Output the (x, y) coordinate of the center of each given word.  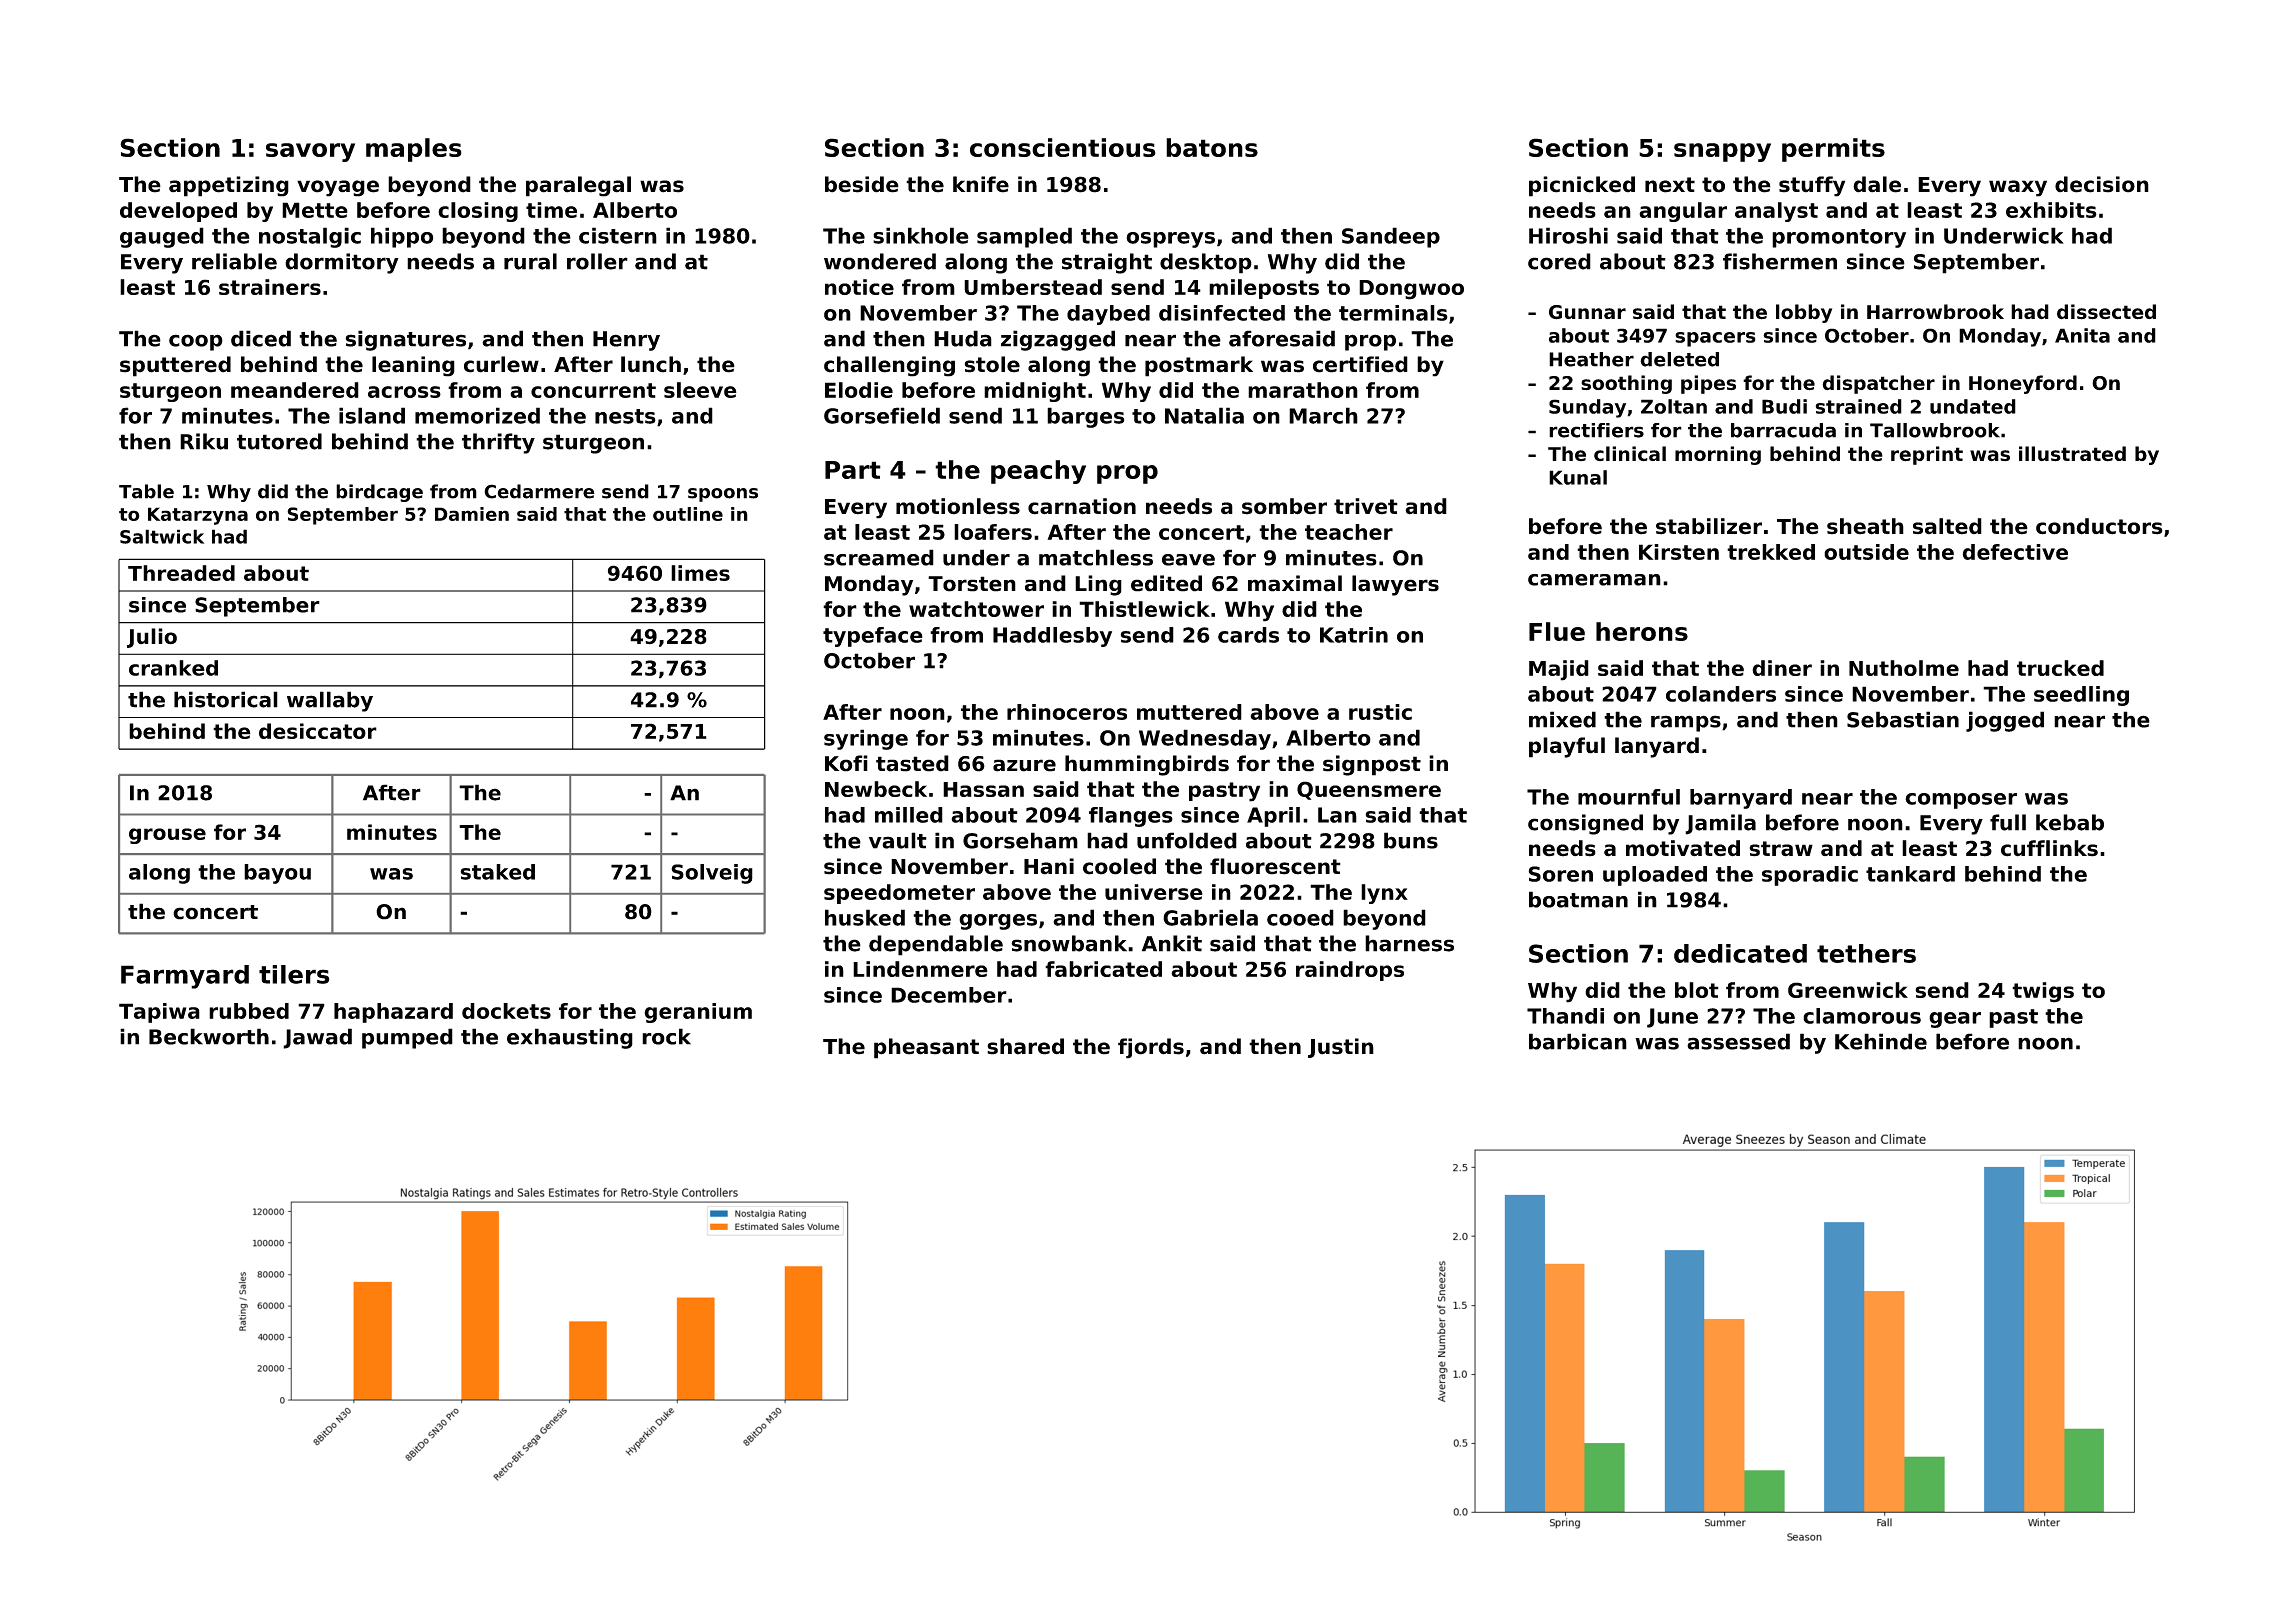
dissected (2106, 312)
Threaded (181, 573)
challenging (889, 366)
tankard (1910, 874)
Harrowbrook (1935, 311)
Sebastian (1903, 719)
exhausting (570, 1038)
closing (478, 212)
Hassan (983, 789)
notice (859, 287)
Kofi (846, 763)
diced (261, 338)
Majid (1559, 670)
